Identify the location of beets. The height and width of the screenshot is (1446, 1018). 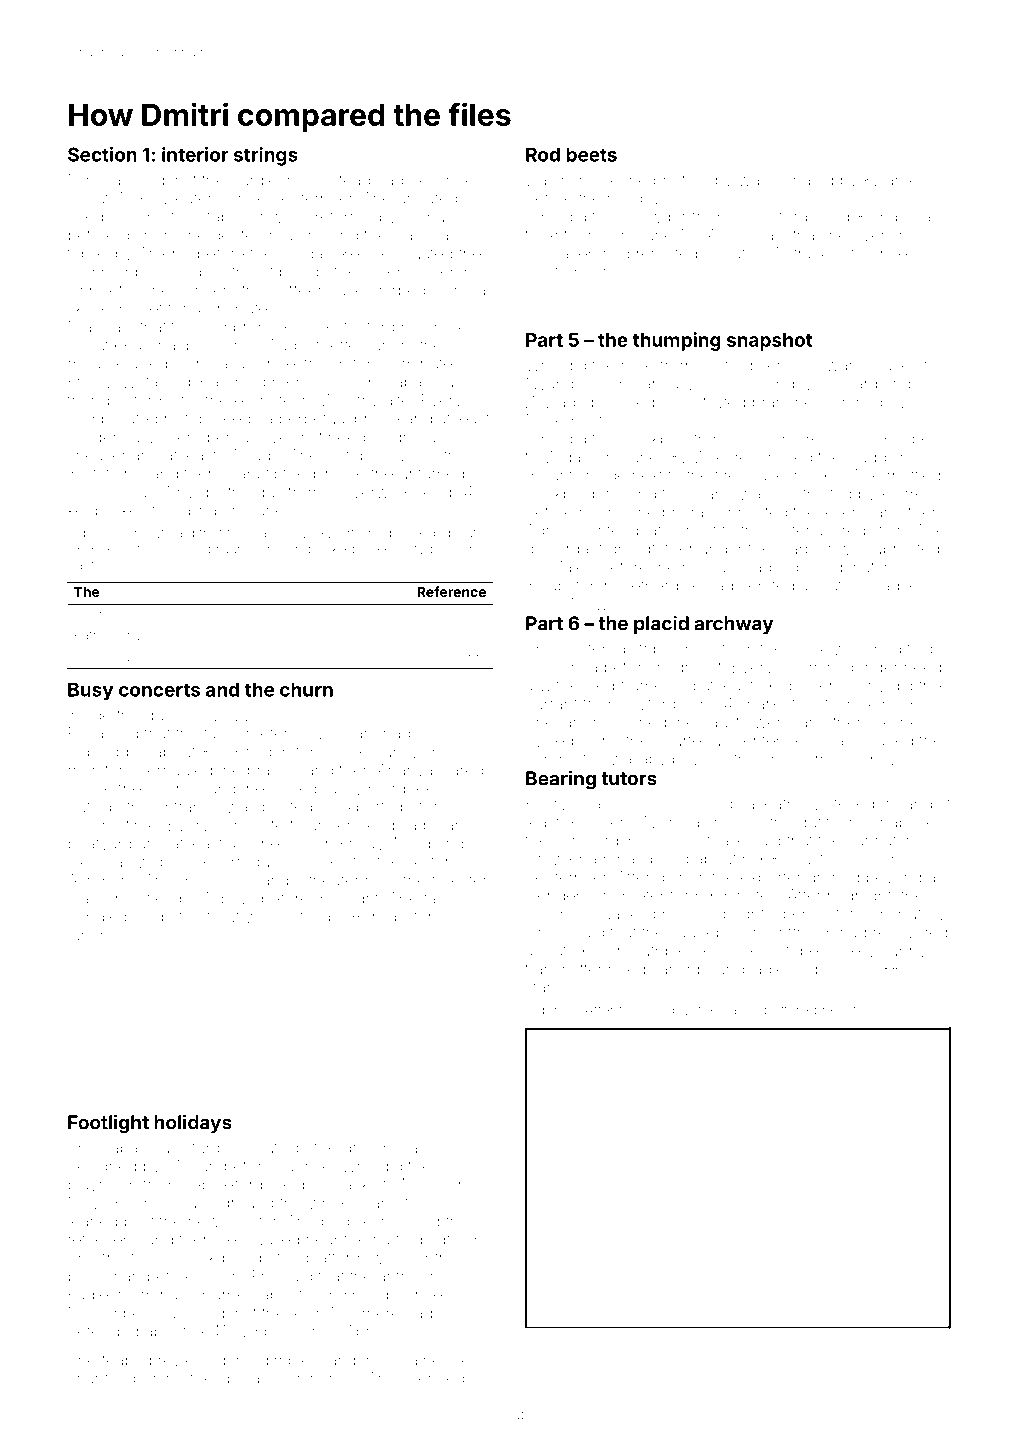
(591, 154).
